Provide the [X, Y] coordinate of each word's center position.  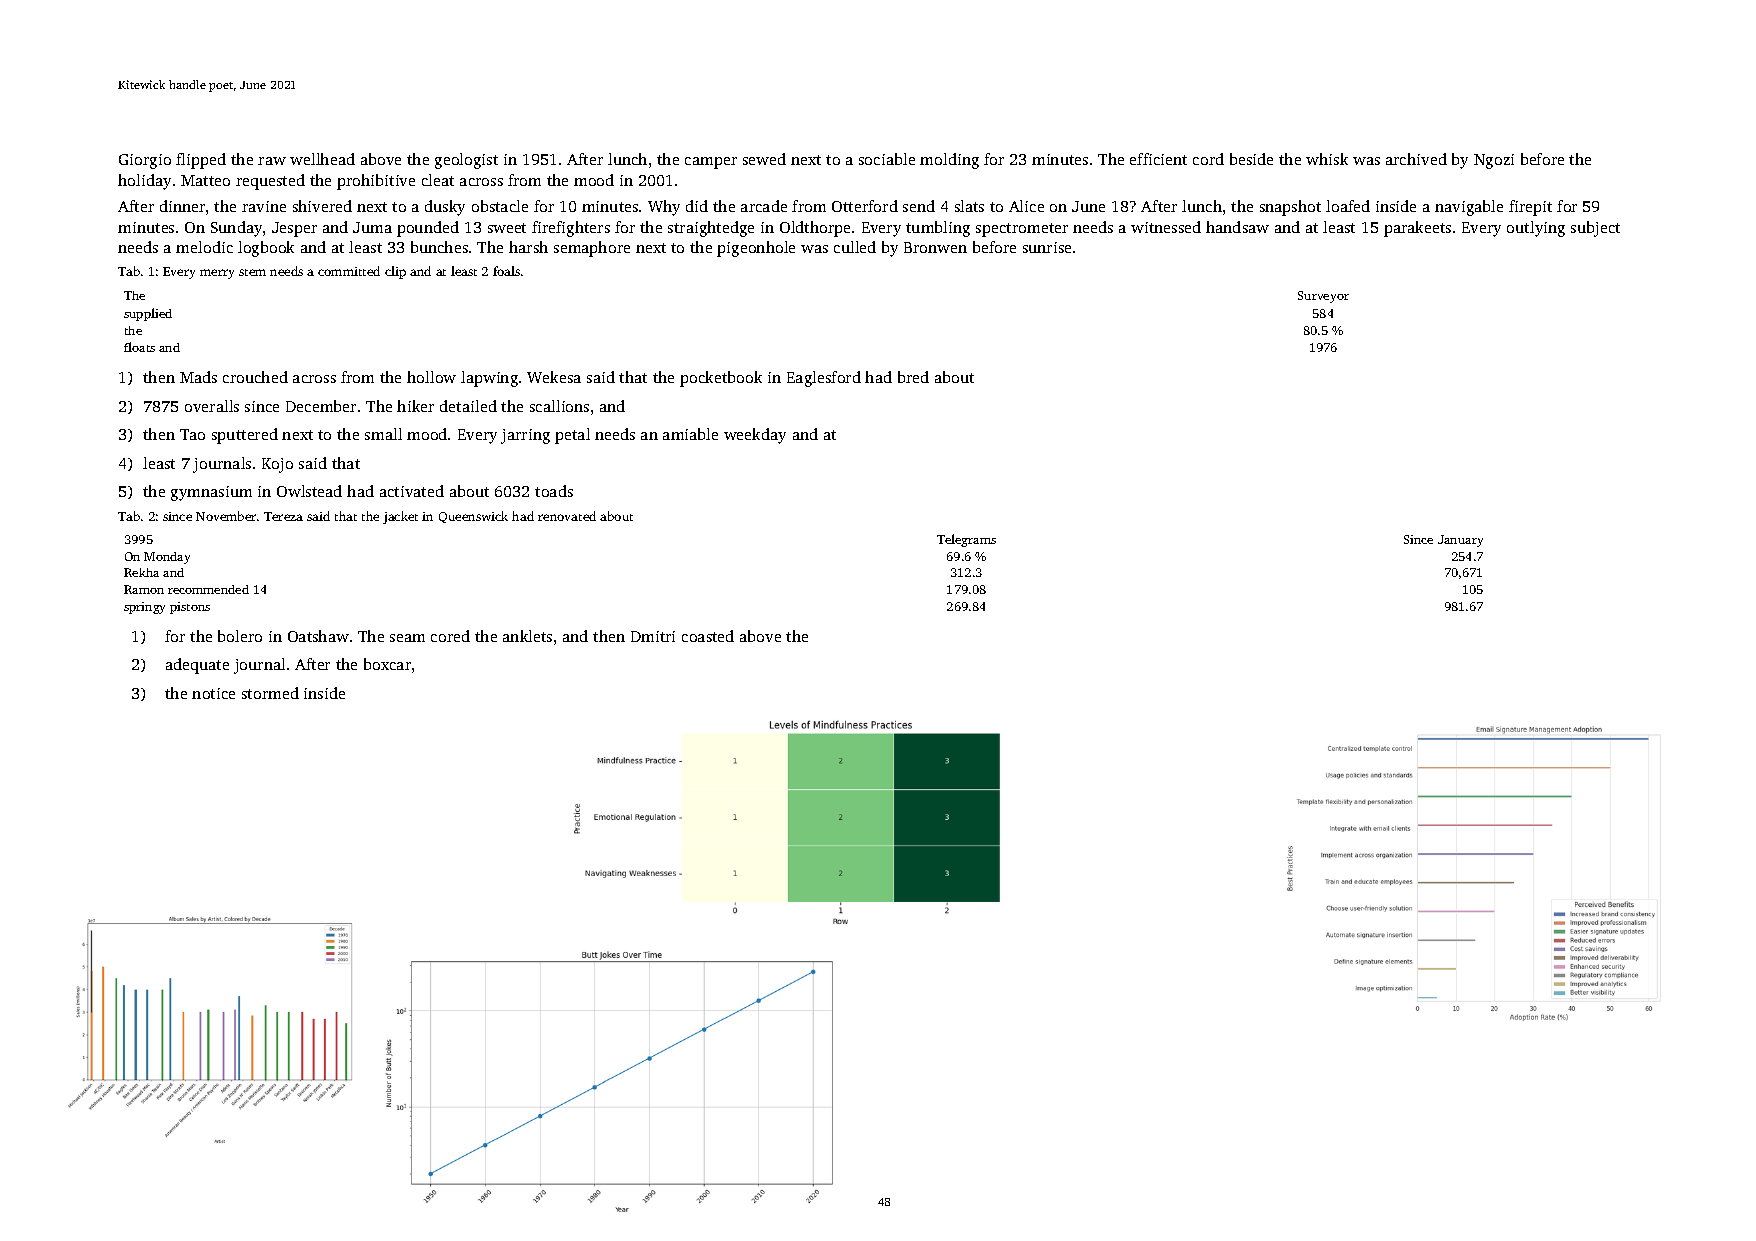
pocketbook [721, 379]
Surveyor [1323, 297]
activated [412, 491]
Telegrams [966, 540]
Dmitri [653, 636]
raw [272, 161]
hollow [431, 377]
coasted [708, 636]
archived [1416, 159]
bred [913, 377]
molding [949, 161]
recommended [208, 589]
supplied [148, 314]
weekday [755, 436]
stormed [270, 693]
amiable [690, 434]
